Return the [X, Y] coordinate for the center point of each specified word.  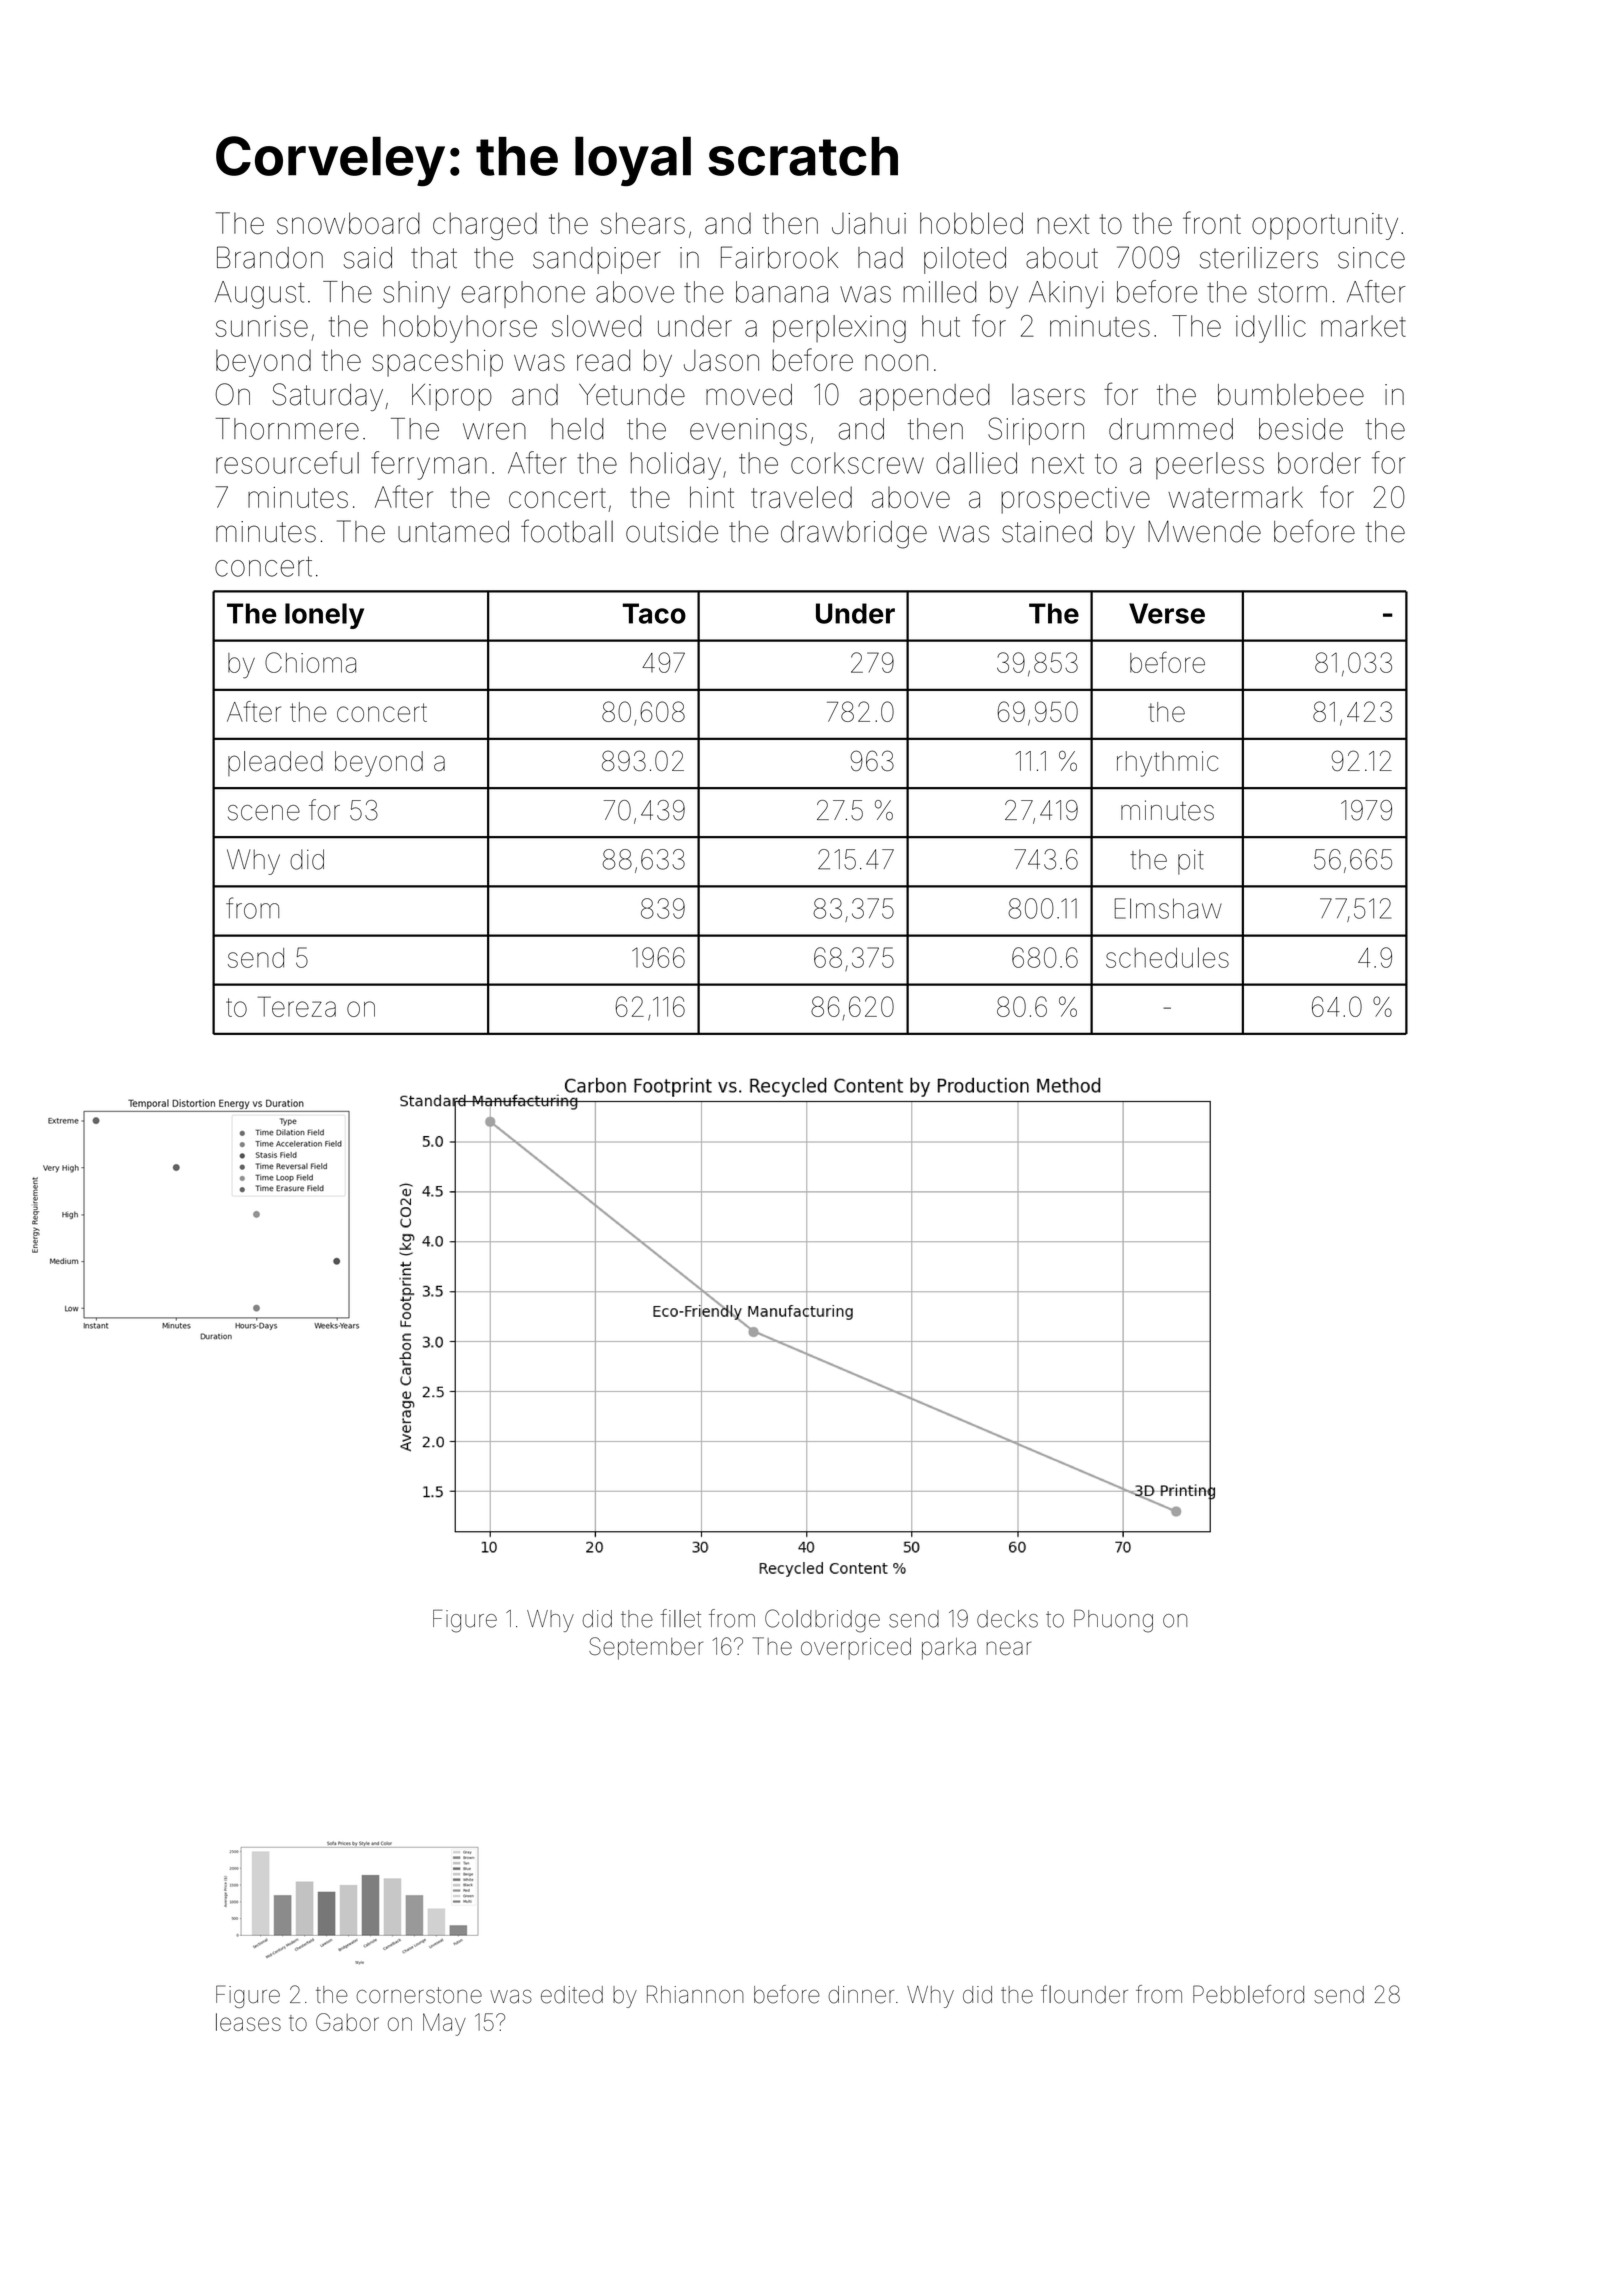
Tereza [297, 1006]
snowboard [348, 223]
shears [643, 223]
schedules [1167, 957]
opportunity [1325, 226]
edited [572, 1995]
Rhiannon [695, 1994]
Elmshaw [1168, 908]
